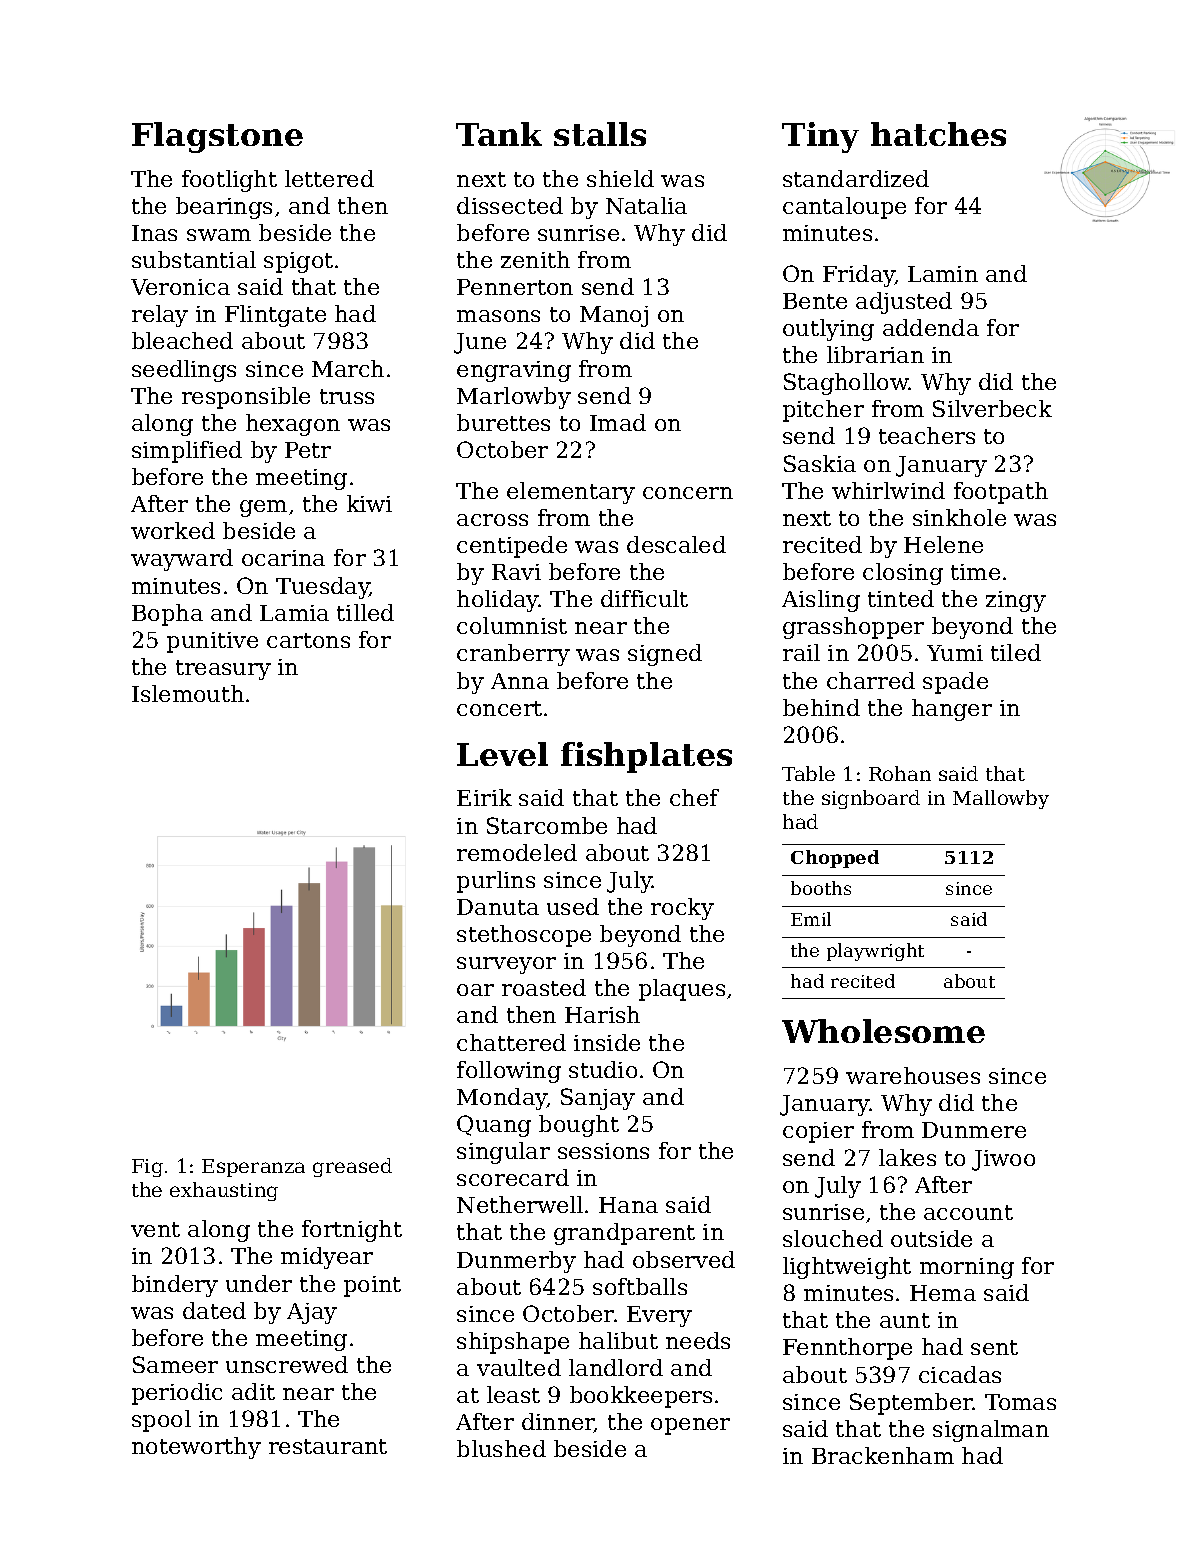 This screenshot has width=1193, height=1544. Describe the element at coordinates (535, 259) in the screenshot. I see `zenith` at that location.
